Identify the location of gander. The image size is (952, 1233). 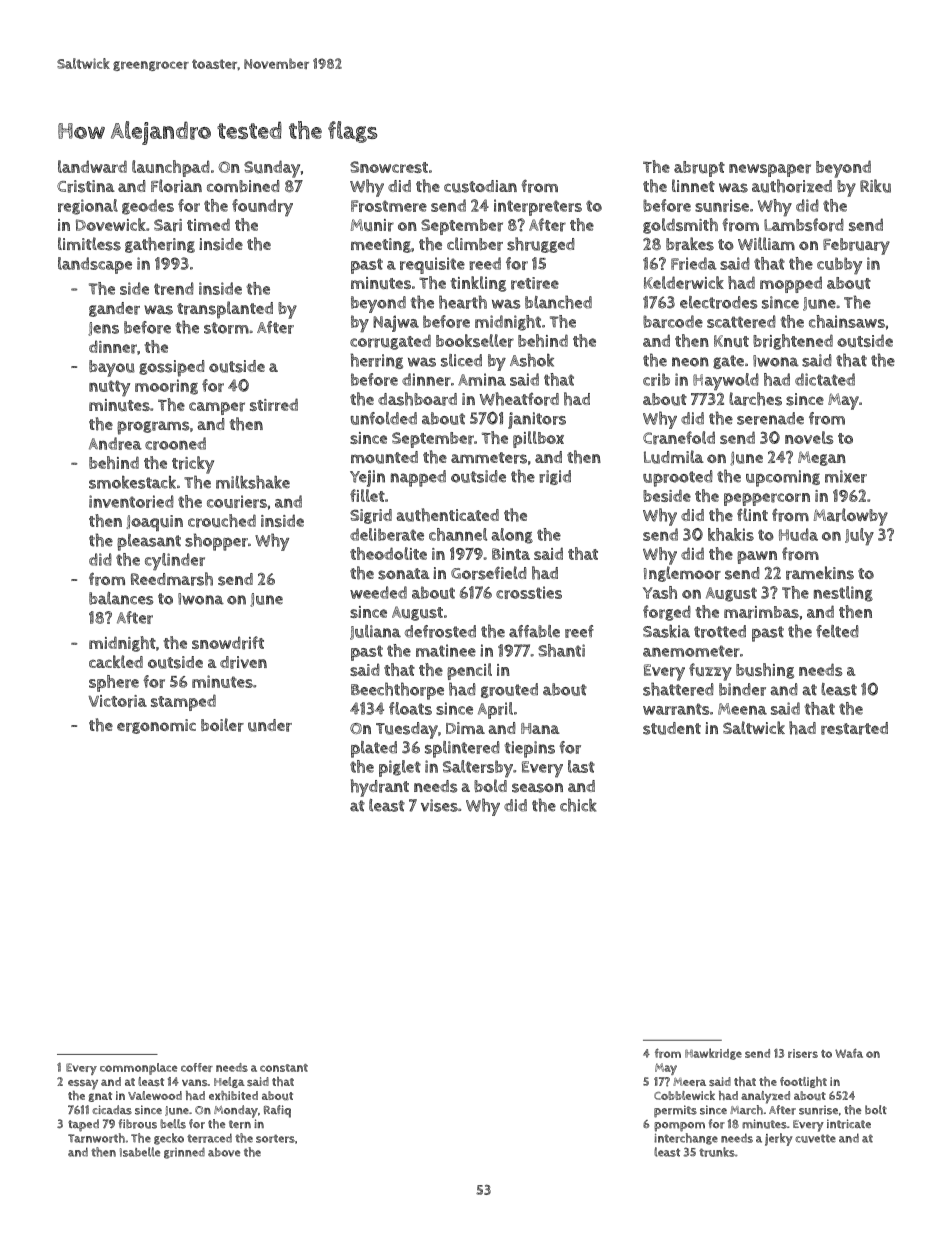
(114, 309).
